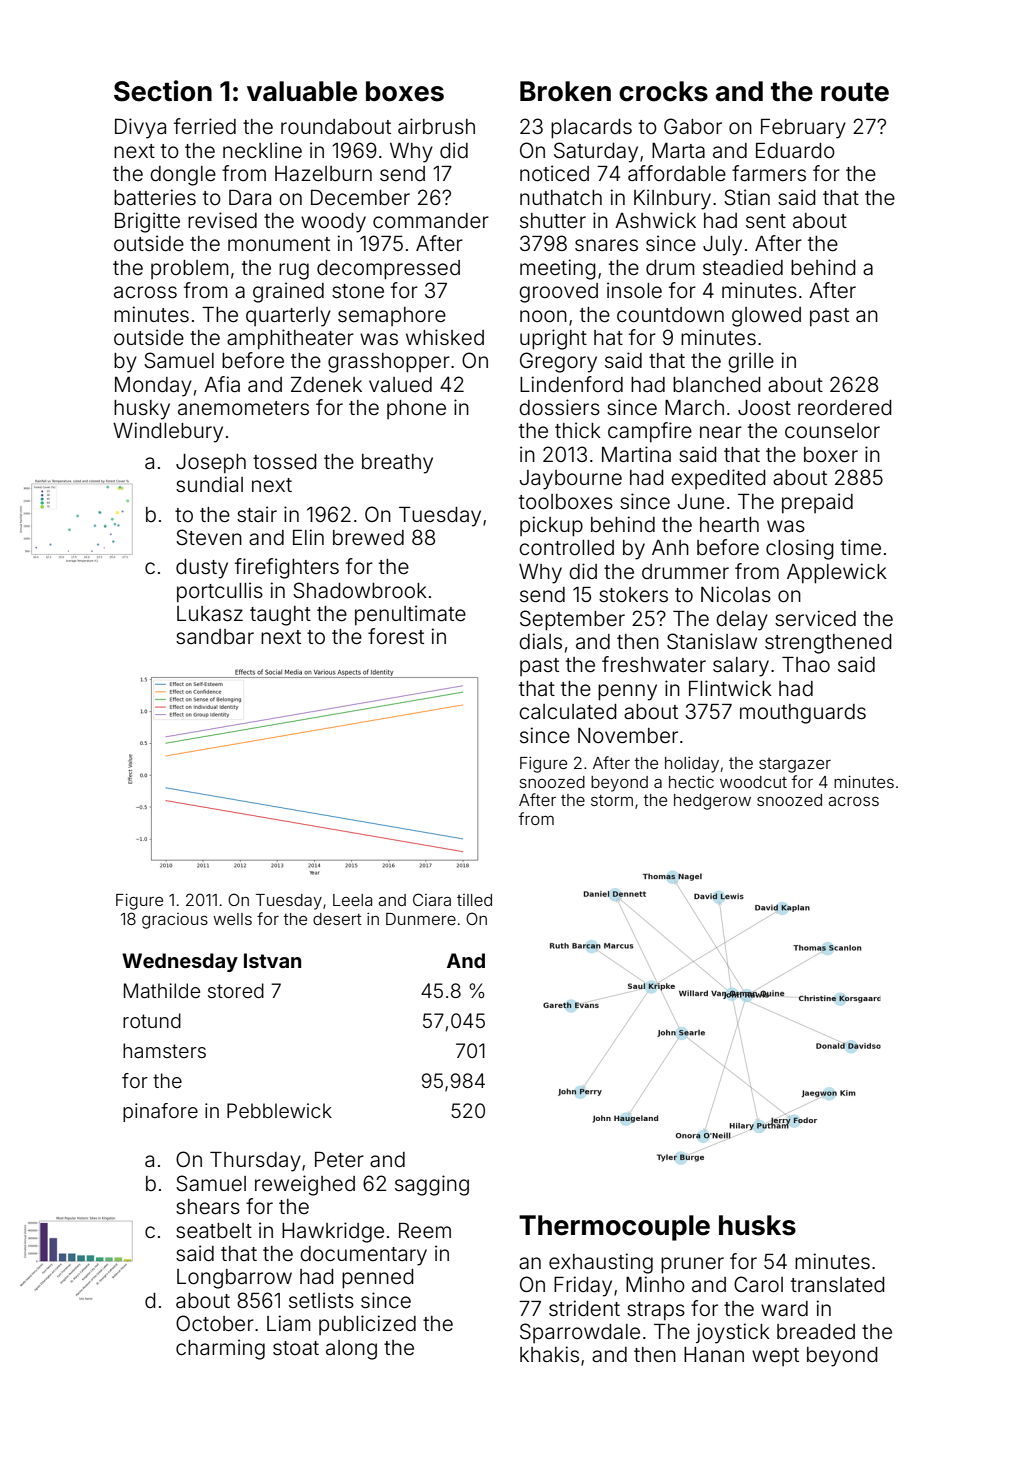 The image size is (1014, 1469). Describe the element at coordinates (202, 569) in the image. I see `dusty` at that location.
